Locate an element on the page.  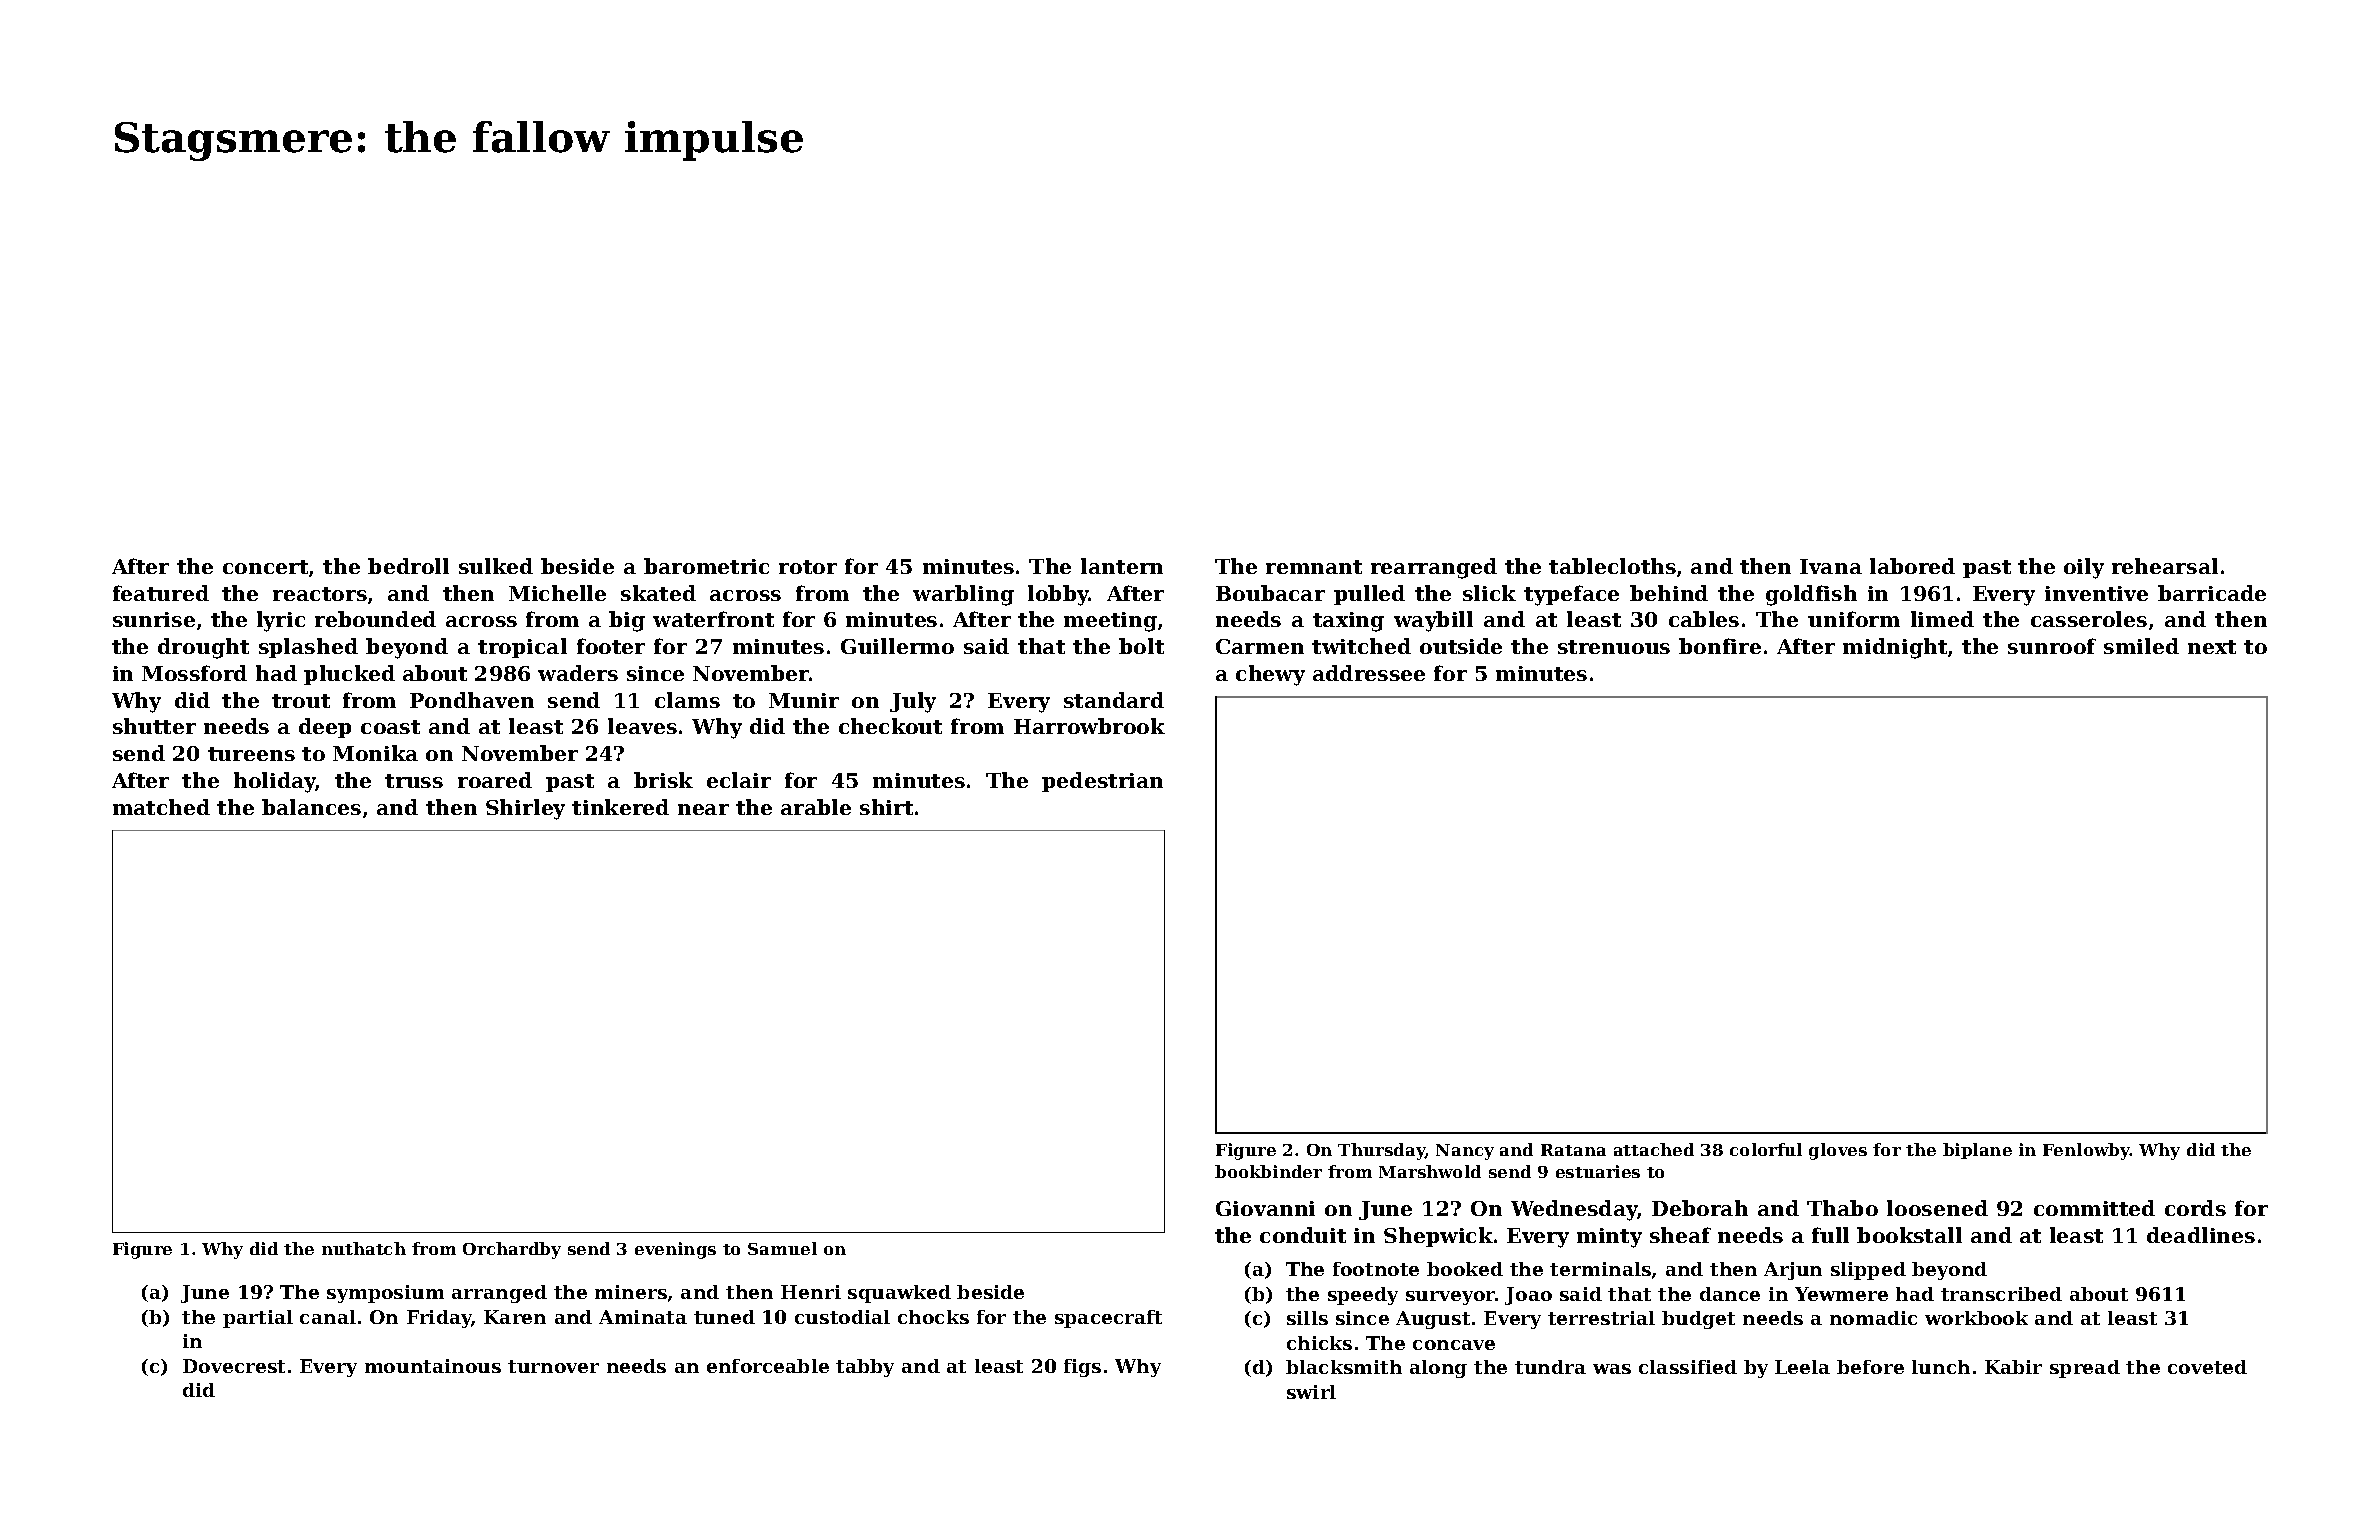
August is located at coordinates (1433, 1320).
